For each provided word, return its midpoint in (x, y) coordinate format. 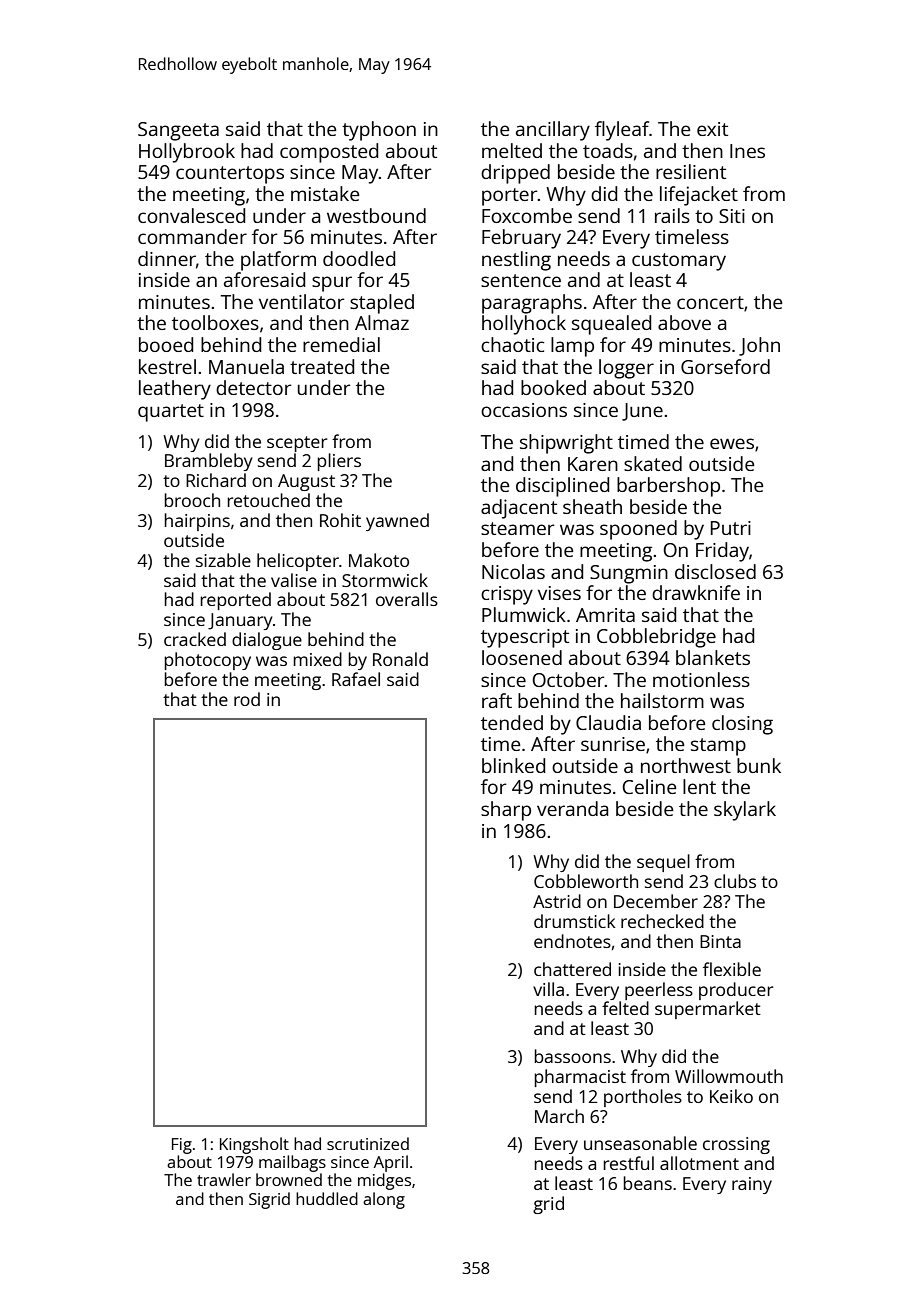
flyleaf (622, 131)
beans (647, 1183)
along (384, 1200)
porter (510, 197)
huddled (327, 1198)
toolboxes (215, 322)
